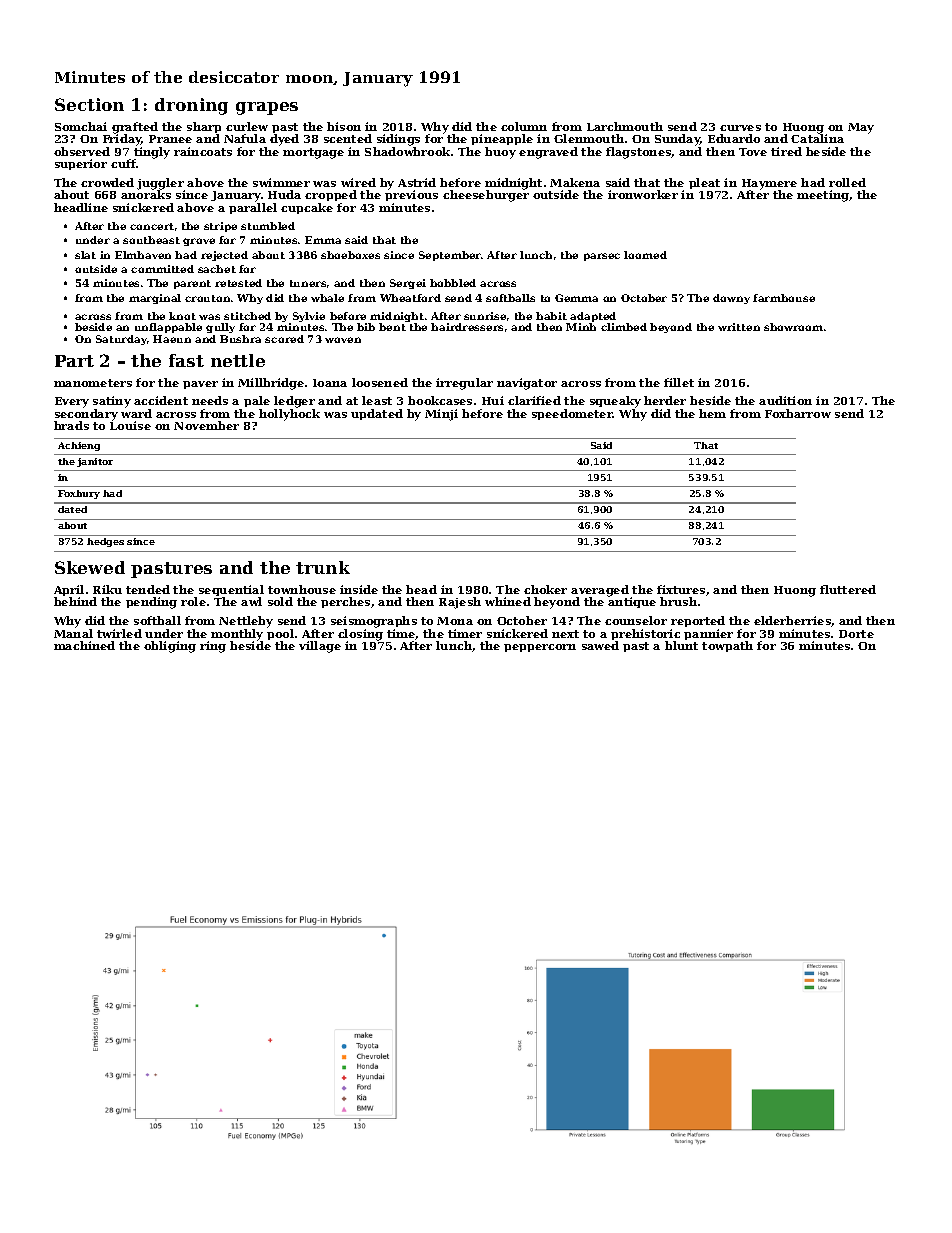 This screenshot has width=952, height=1233. I want to click on headline, so click(81, 207).
